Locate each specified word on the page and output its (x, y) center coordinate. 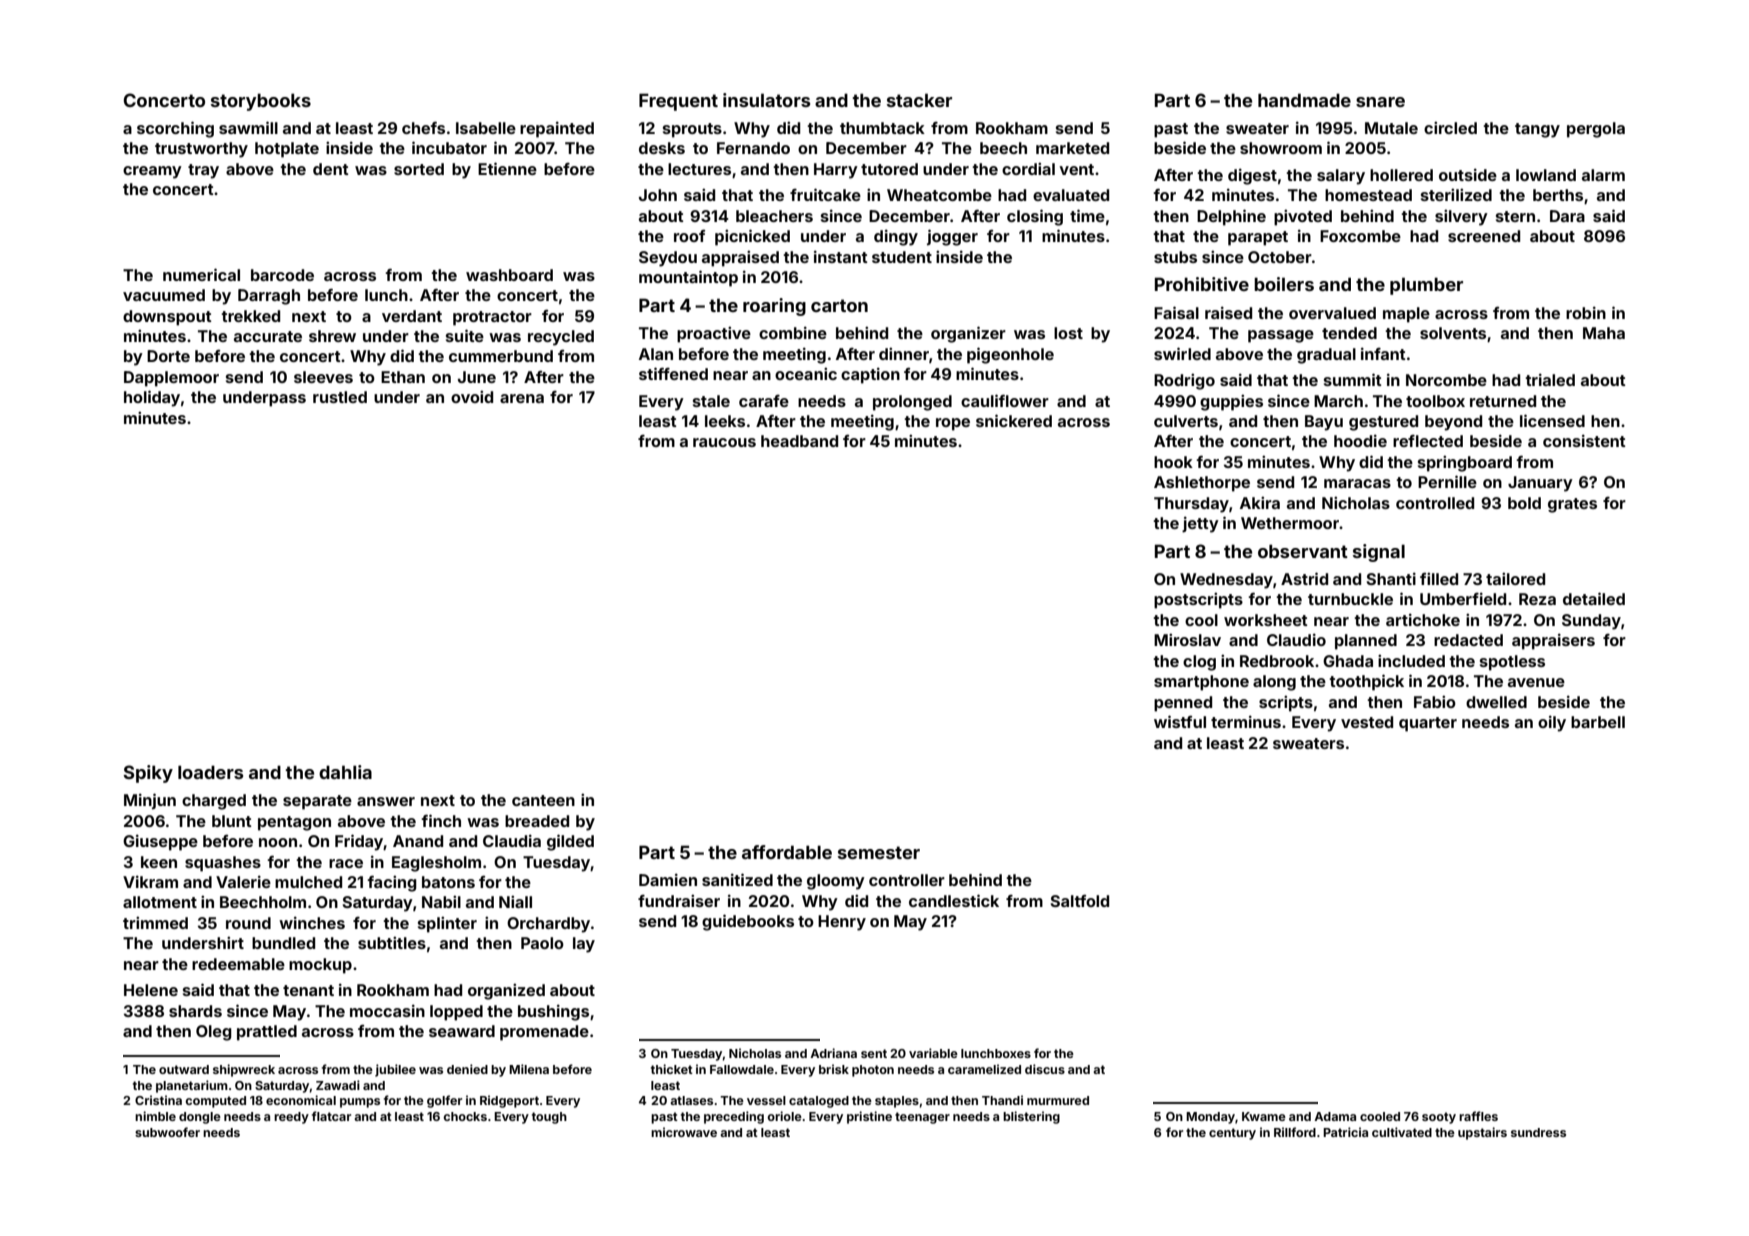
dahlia (345, 772)
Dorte (168, 356)
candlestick (954, 900)
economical (301, 1100)
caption (870, 375)
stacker (919, 100)
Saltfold (1080, 901)
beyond (1453, 423)
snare (1380, 102)
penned (1183, 704)
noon (278, 842)
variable (933, 1053)
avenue (1536, 682)
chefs (423, 128)
